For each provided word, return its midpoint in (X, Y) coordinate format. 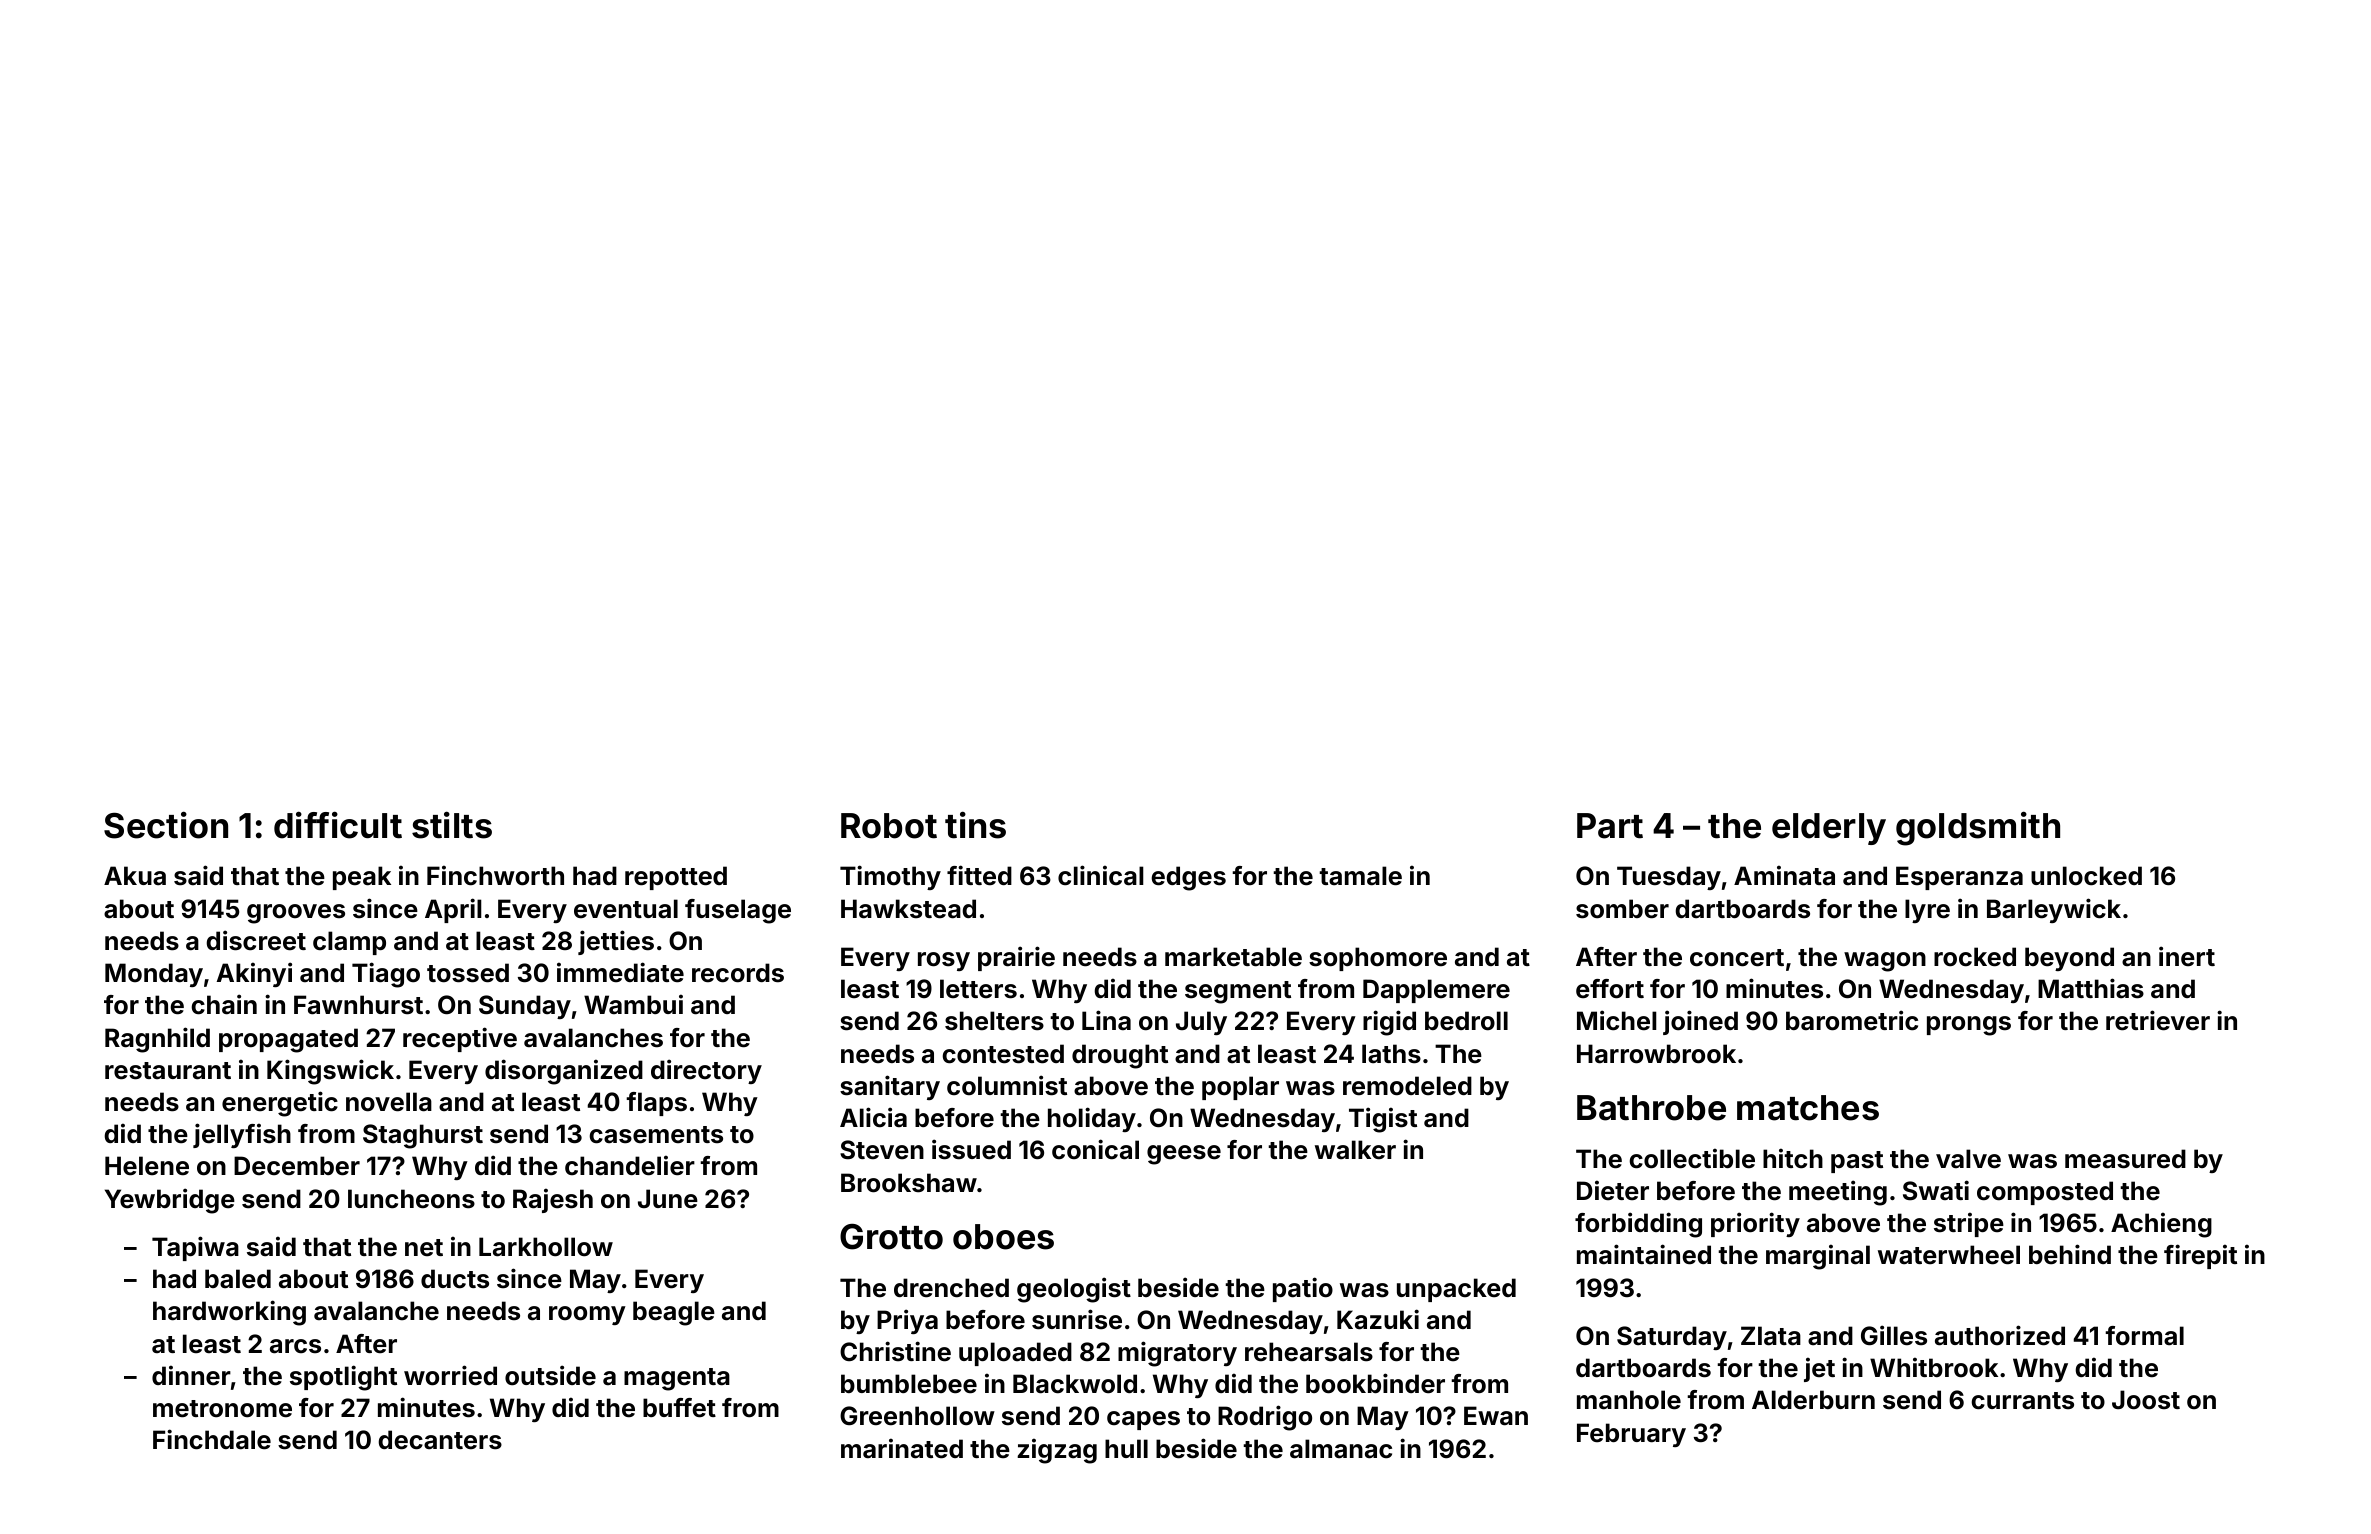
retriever (2158, 1020)
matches (1808, 1108)
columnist (1007, 1085)
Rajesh (553, 1200)
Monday (154, 975)
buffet (679, 1408)
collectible (1692, 1158)
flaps (656, 1104)
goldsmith (1978, 828)
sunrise (1077, 1319)
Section (166, 825)
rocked (1975, 957)
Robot (889, 826)
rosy (944, 961)
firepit (2200, 1256)
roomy (587, 1315)
